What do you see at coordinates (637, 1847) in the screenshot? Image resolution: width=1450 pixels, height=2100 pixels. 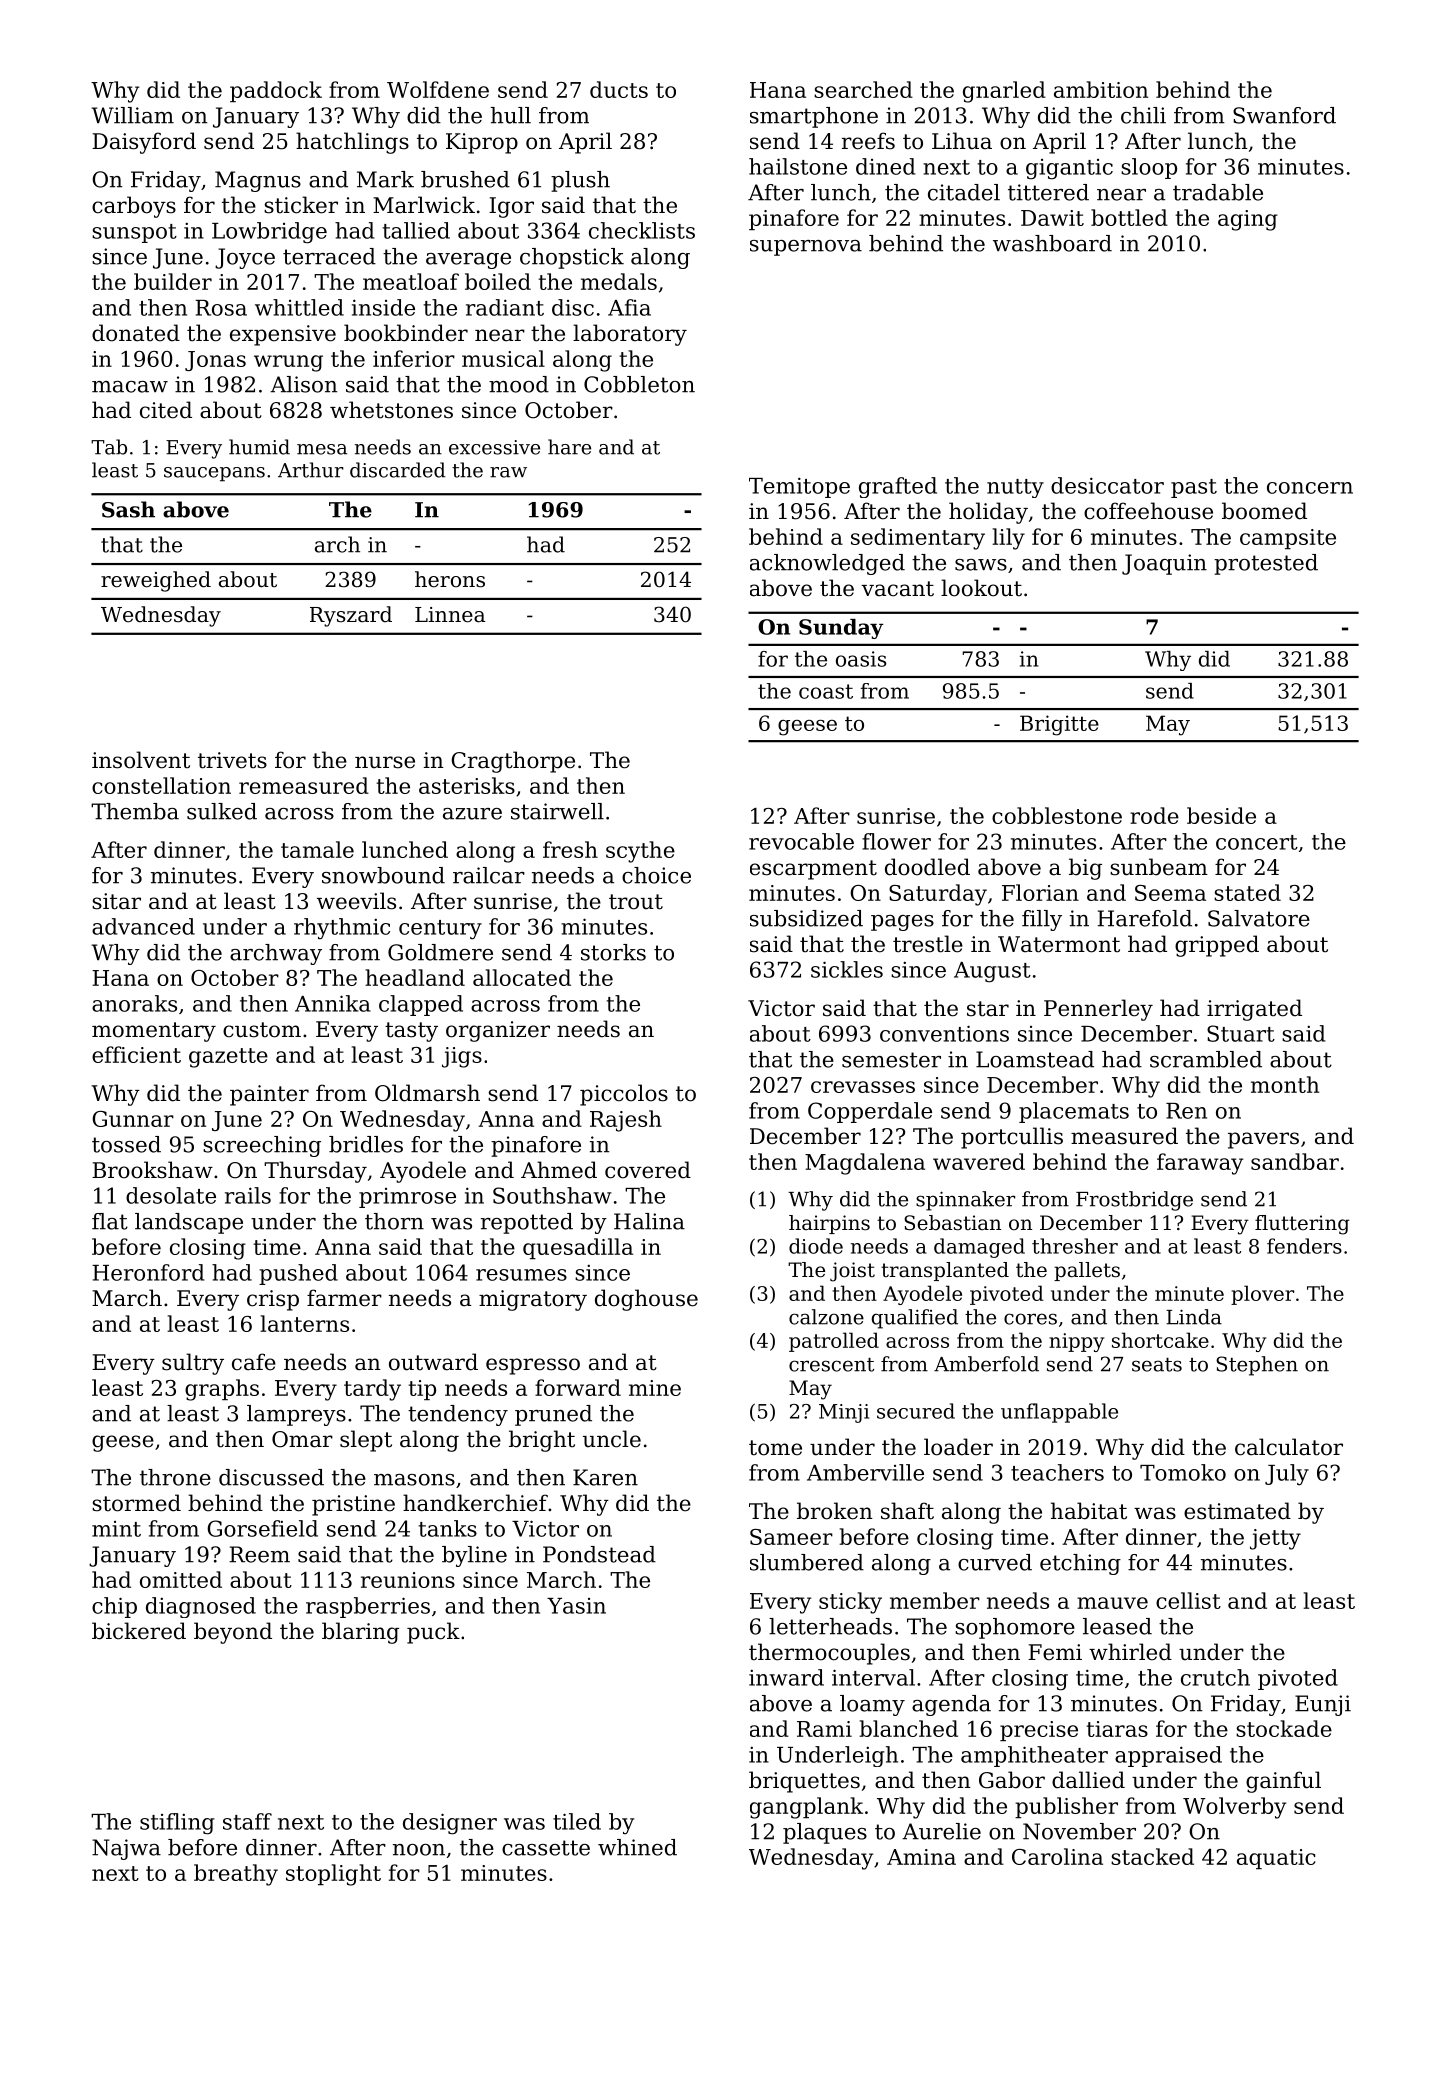 I see `whined` at bounding box center [637, 1847].
